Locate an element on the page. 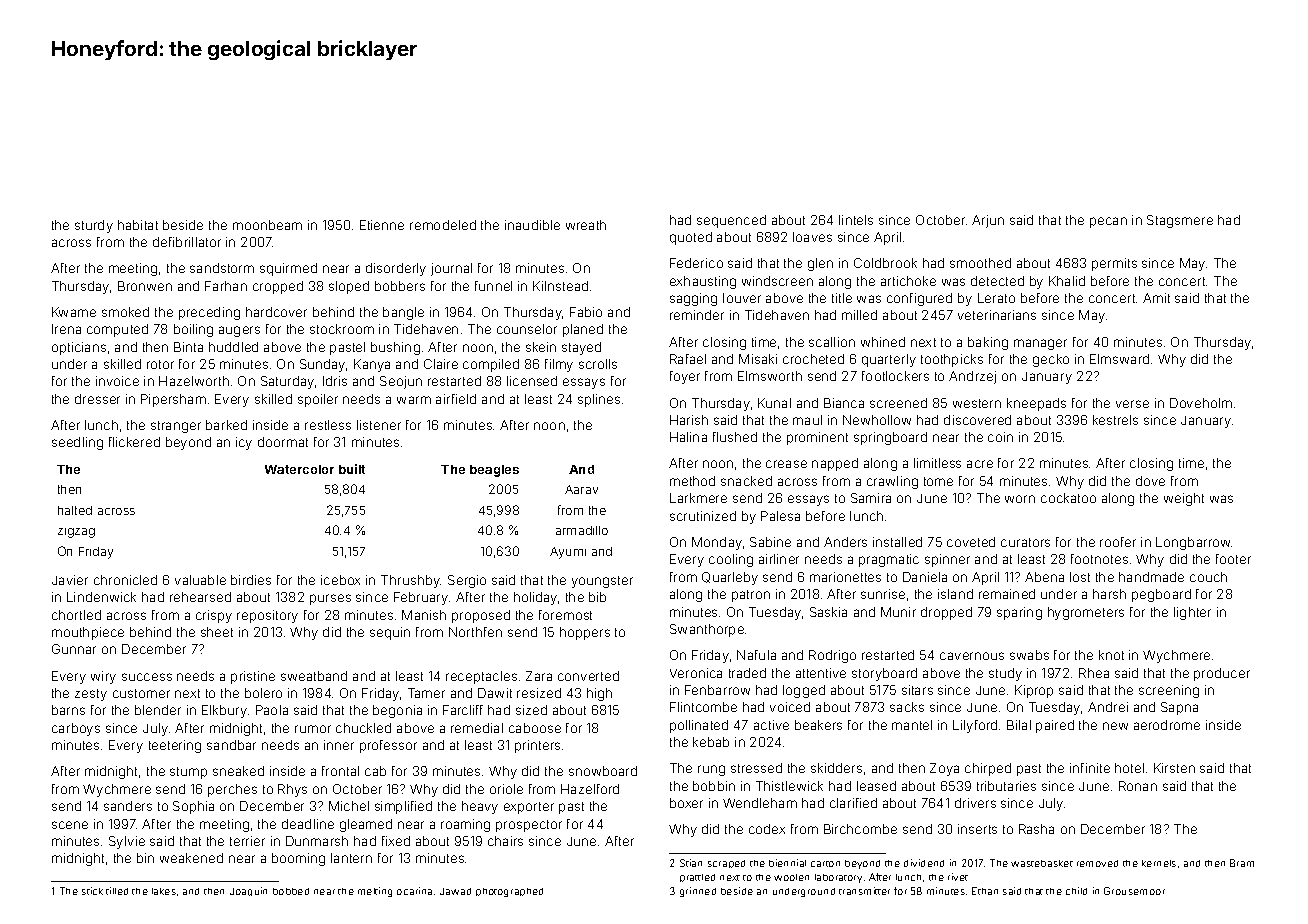 The image size is (1308, 924). skidders is located at coordinates (836, 768).
